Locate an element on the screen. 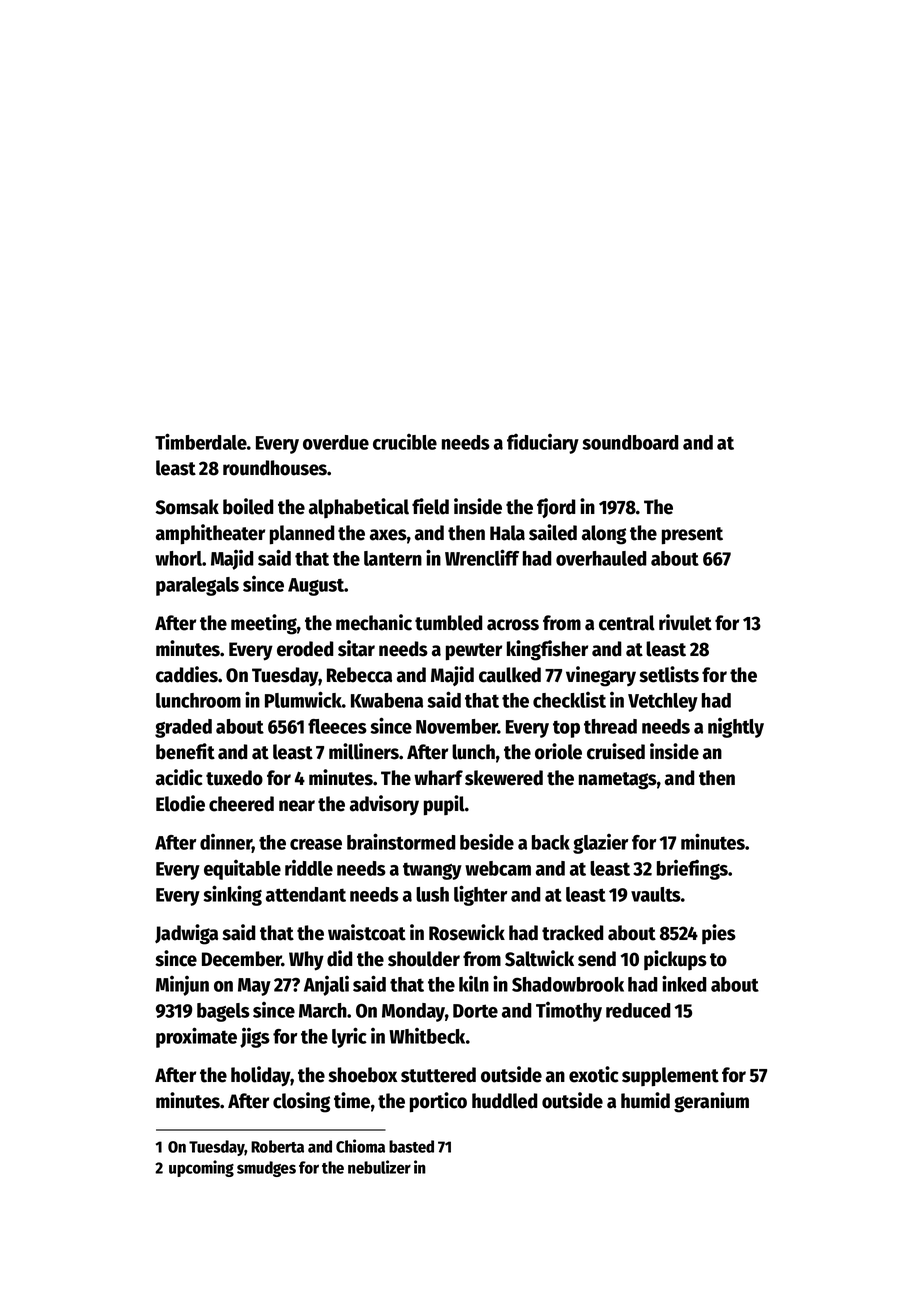  Wrencliff is located at coordinates (482, 557).
